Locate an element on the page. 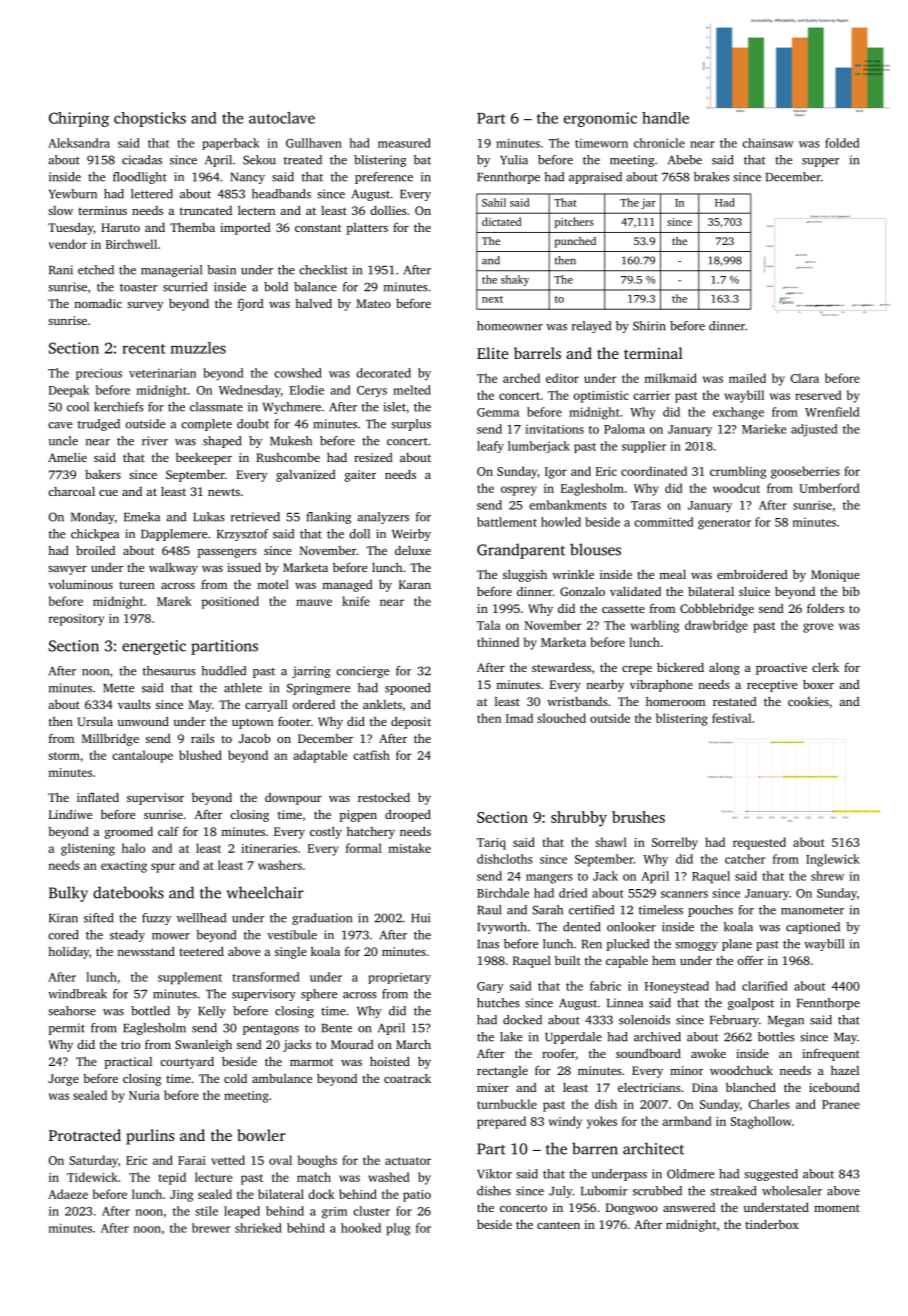 The height and width of the image is (1316, 908). autoclave is located at coordinates (282, 118).
